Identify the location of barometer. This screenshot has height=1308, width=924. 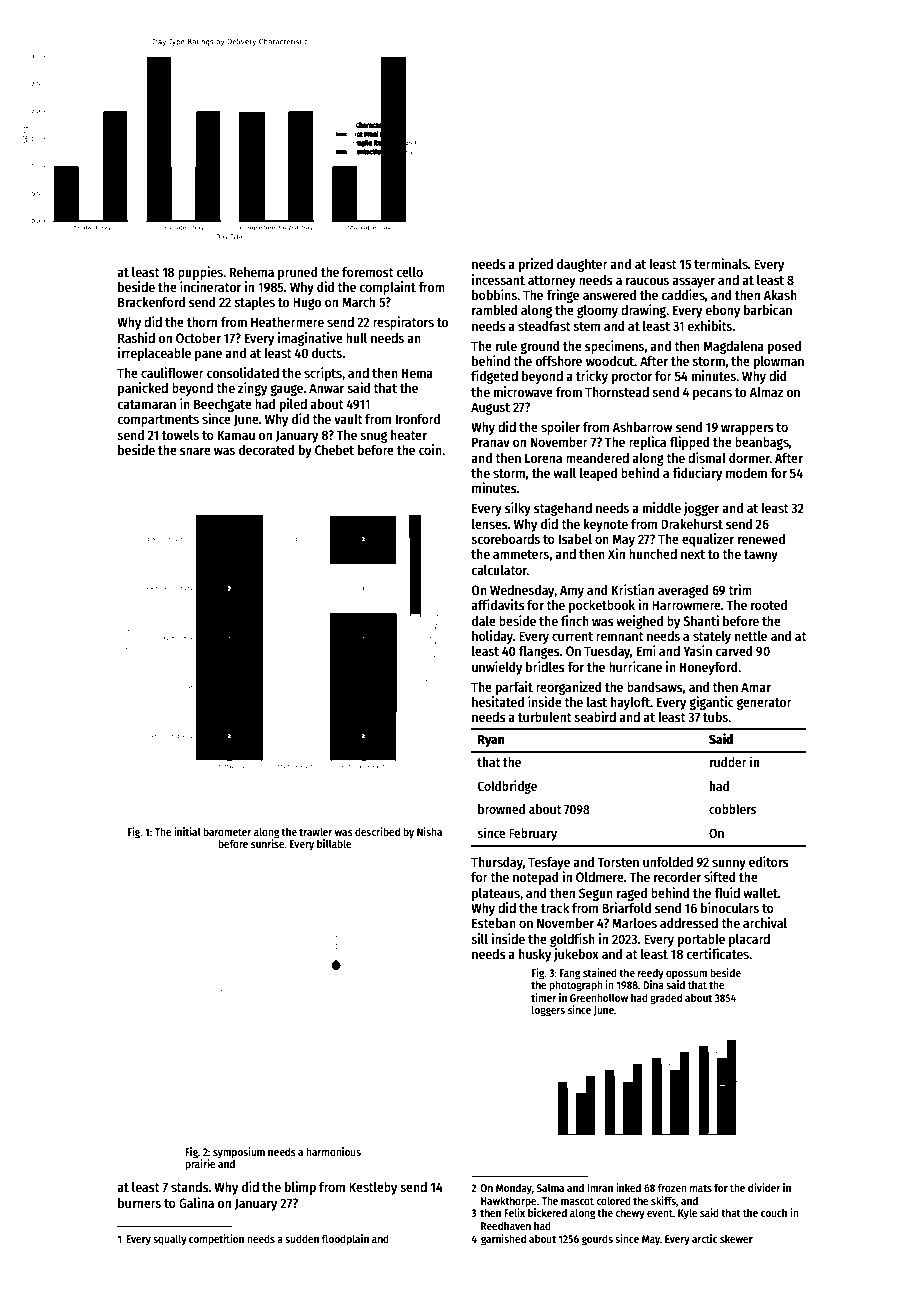
(227, 831).
